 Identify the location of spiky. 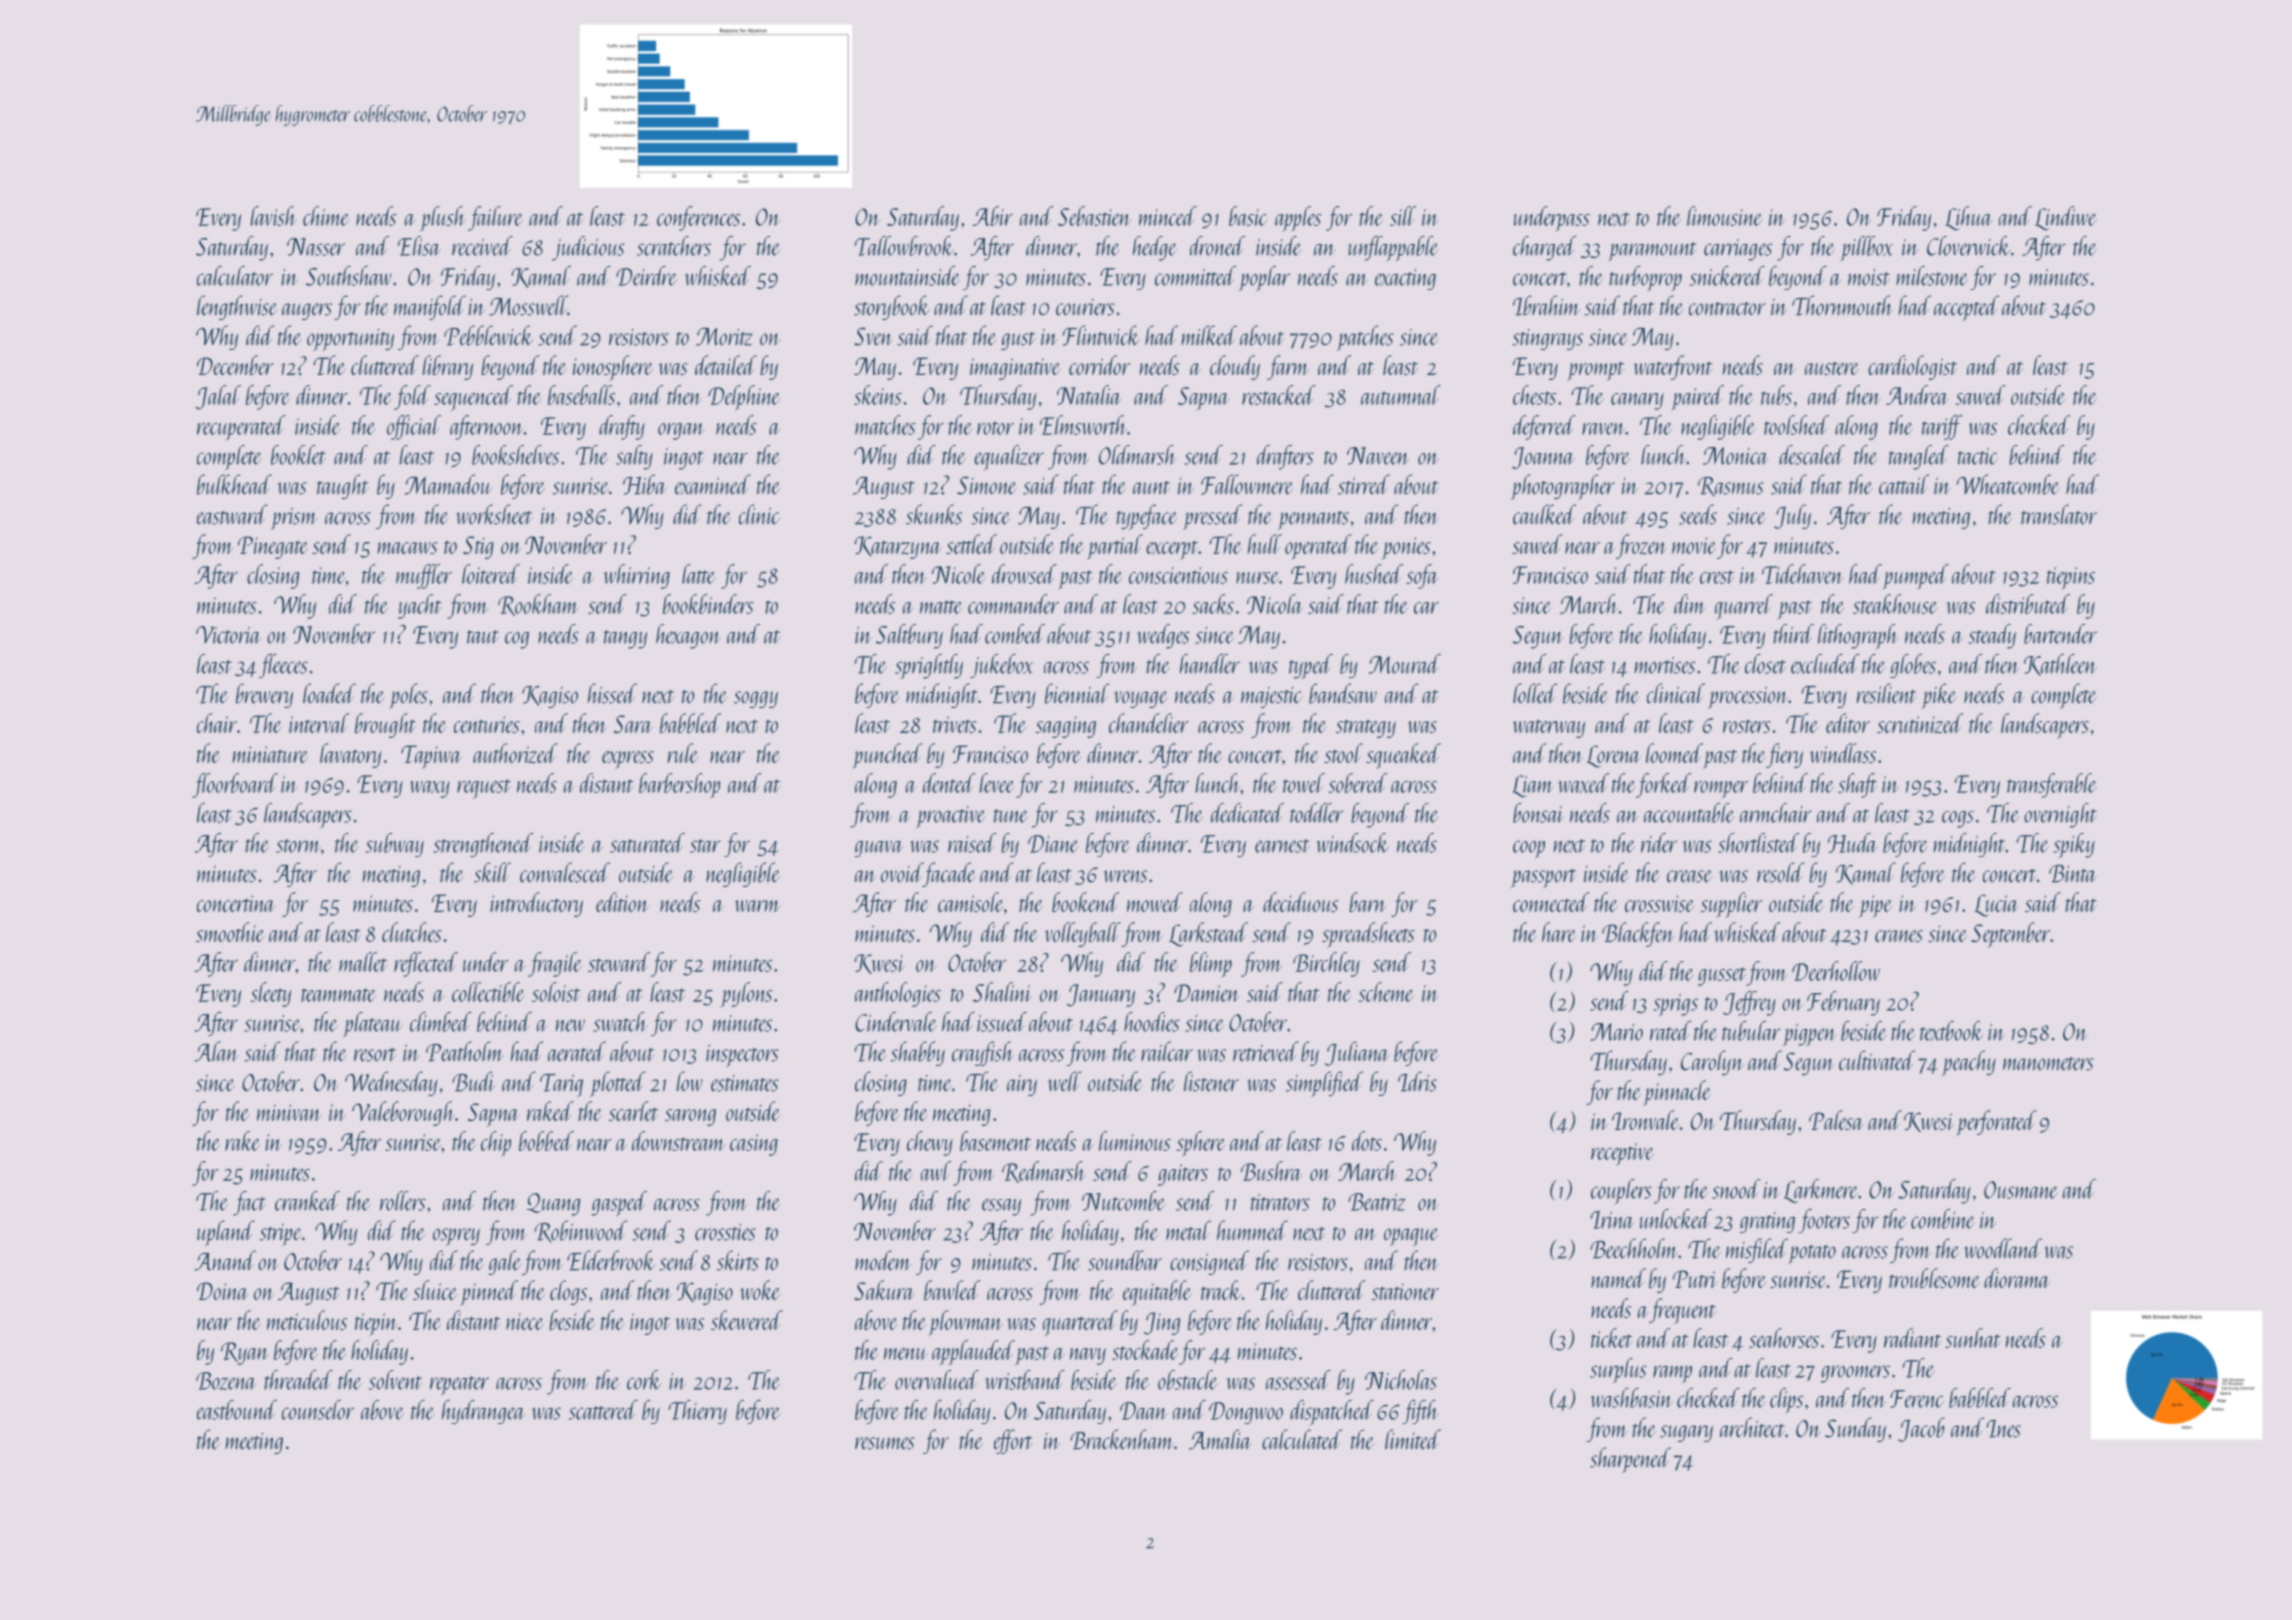
(2074, 845).
